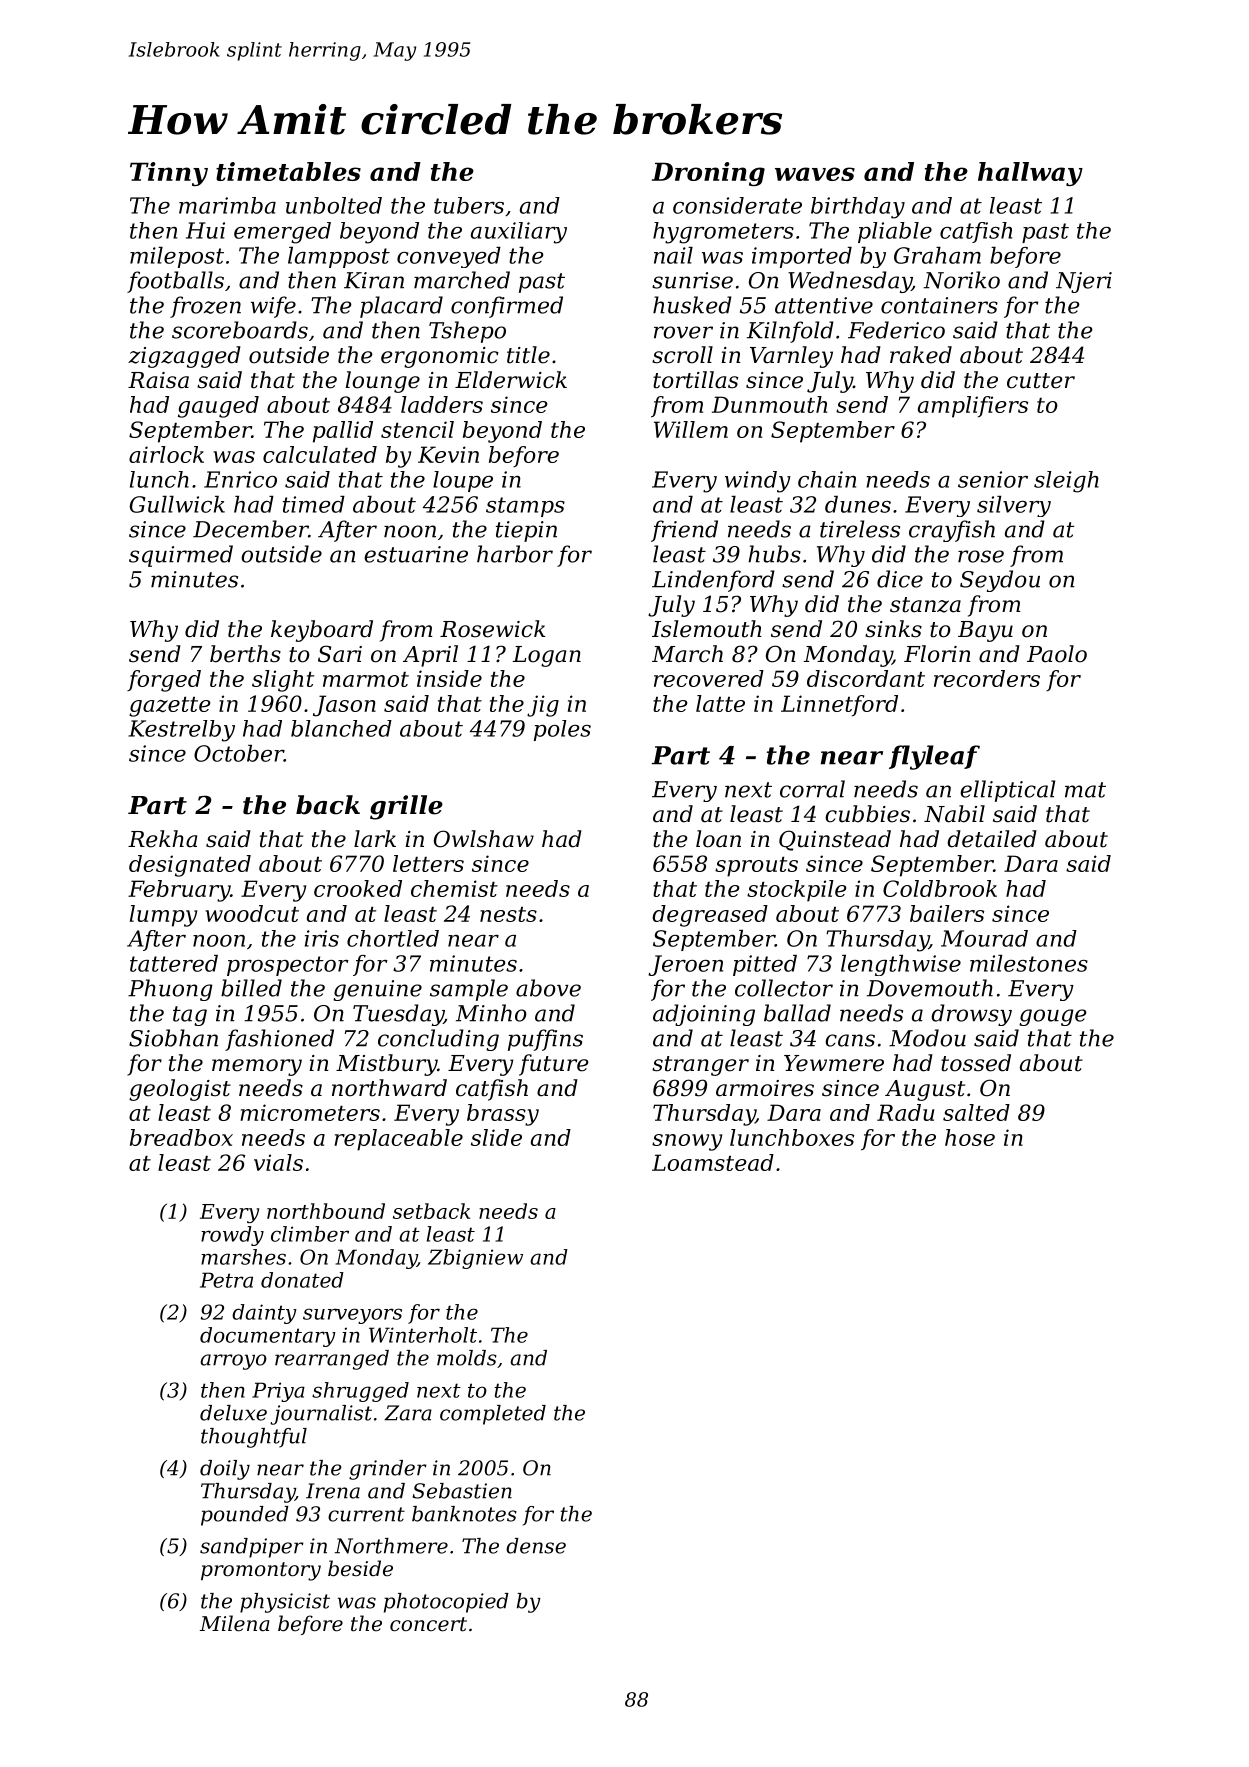 This screenshot has height=1767, width=1249. What do you see at coordinates (684, 531) in the screenshot?
I see `friend` at bounding box center [684, 531].
